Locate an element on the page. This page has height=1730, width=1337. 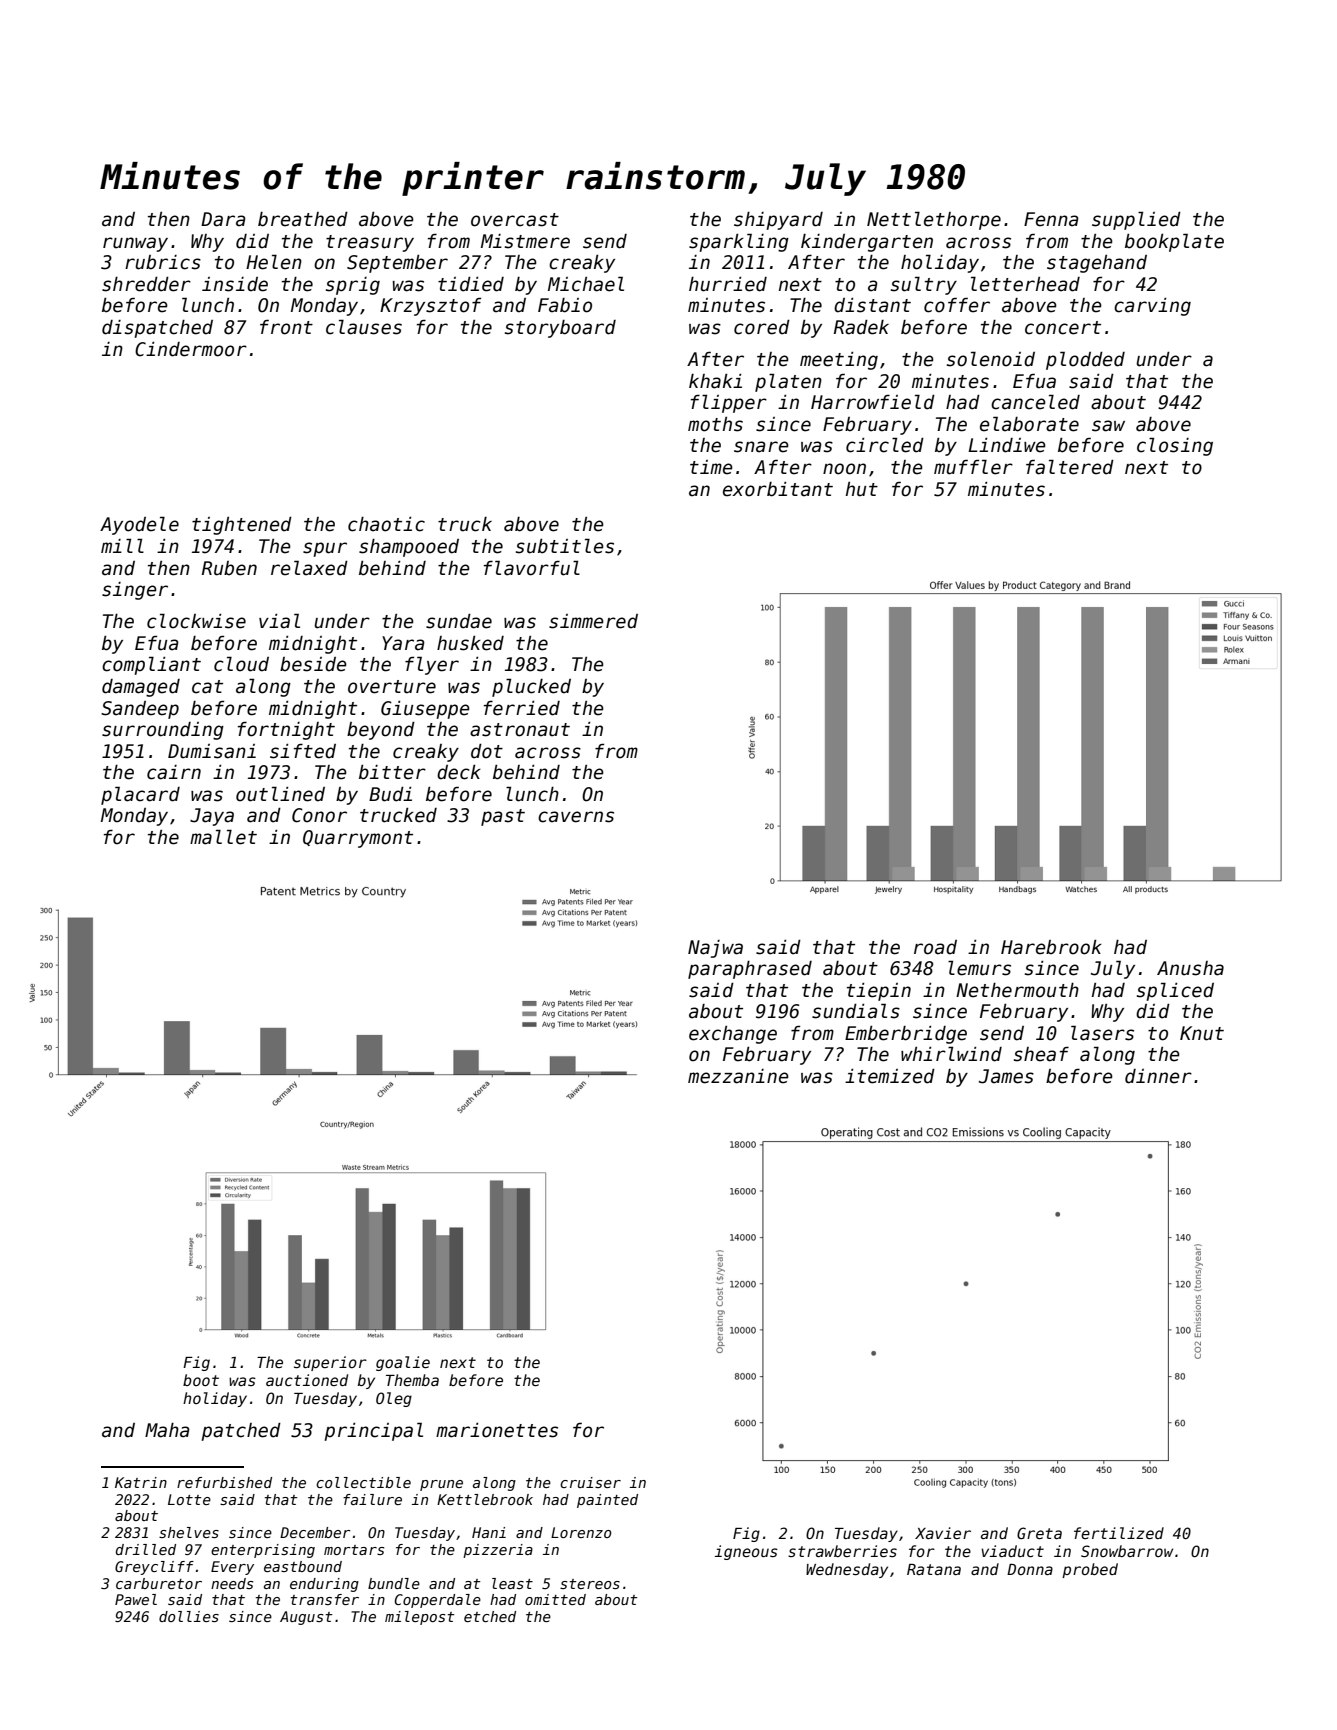
Anusha is located at coordinates (1190, 968).
